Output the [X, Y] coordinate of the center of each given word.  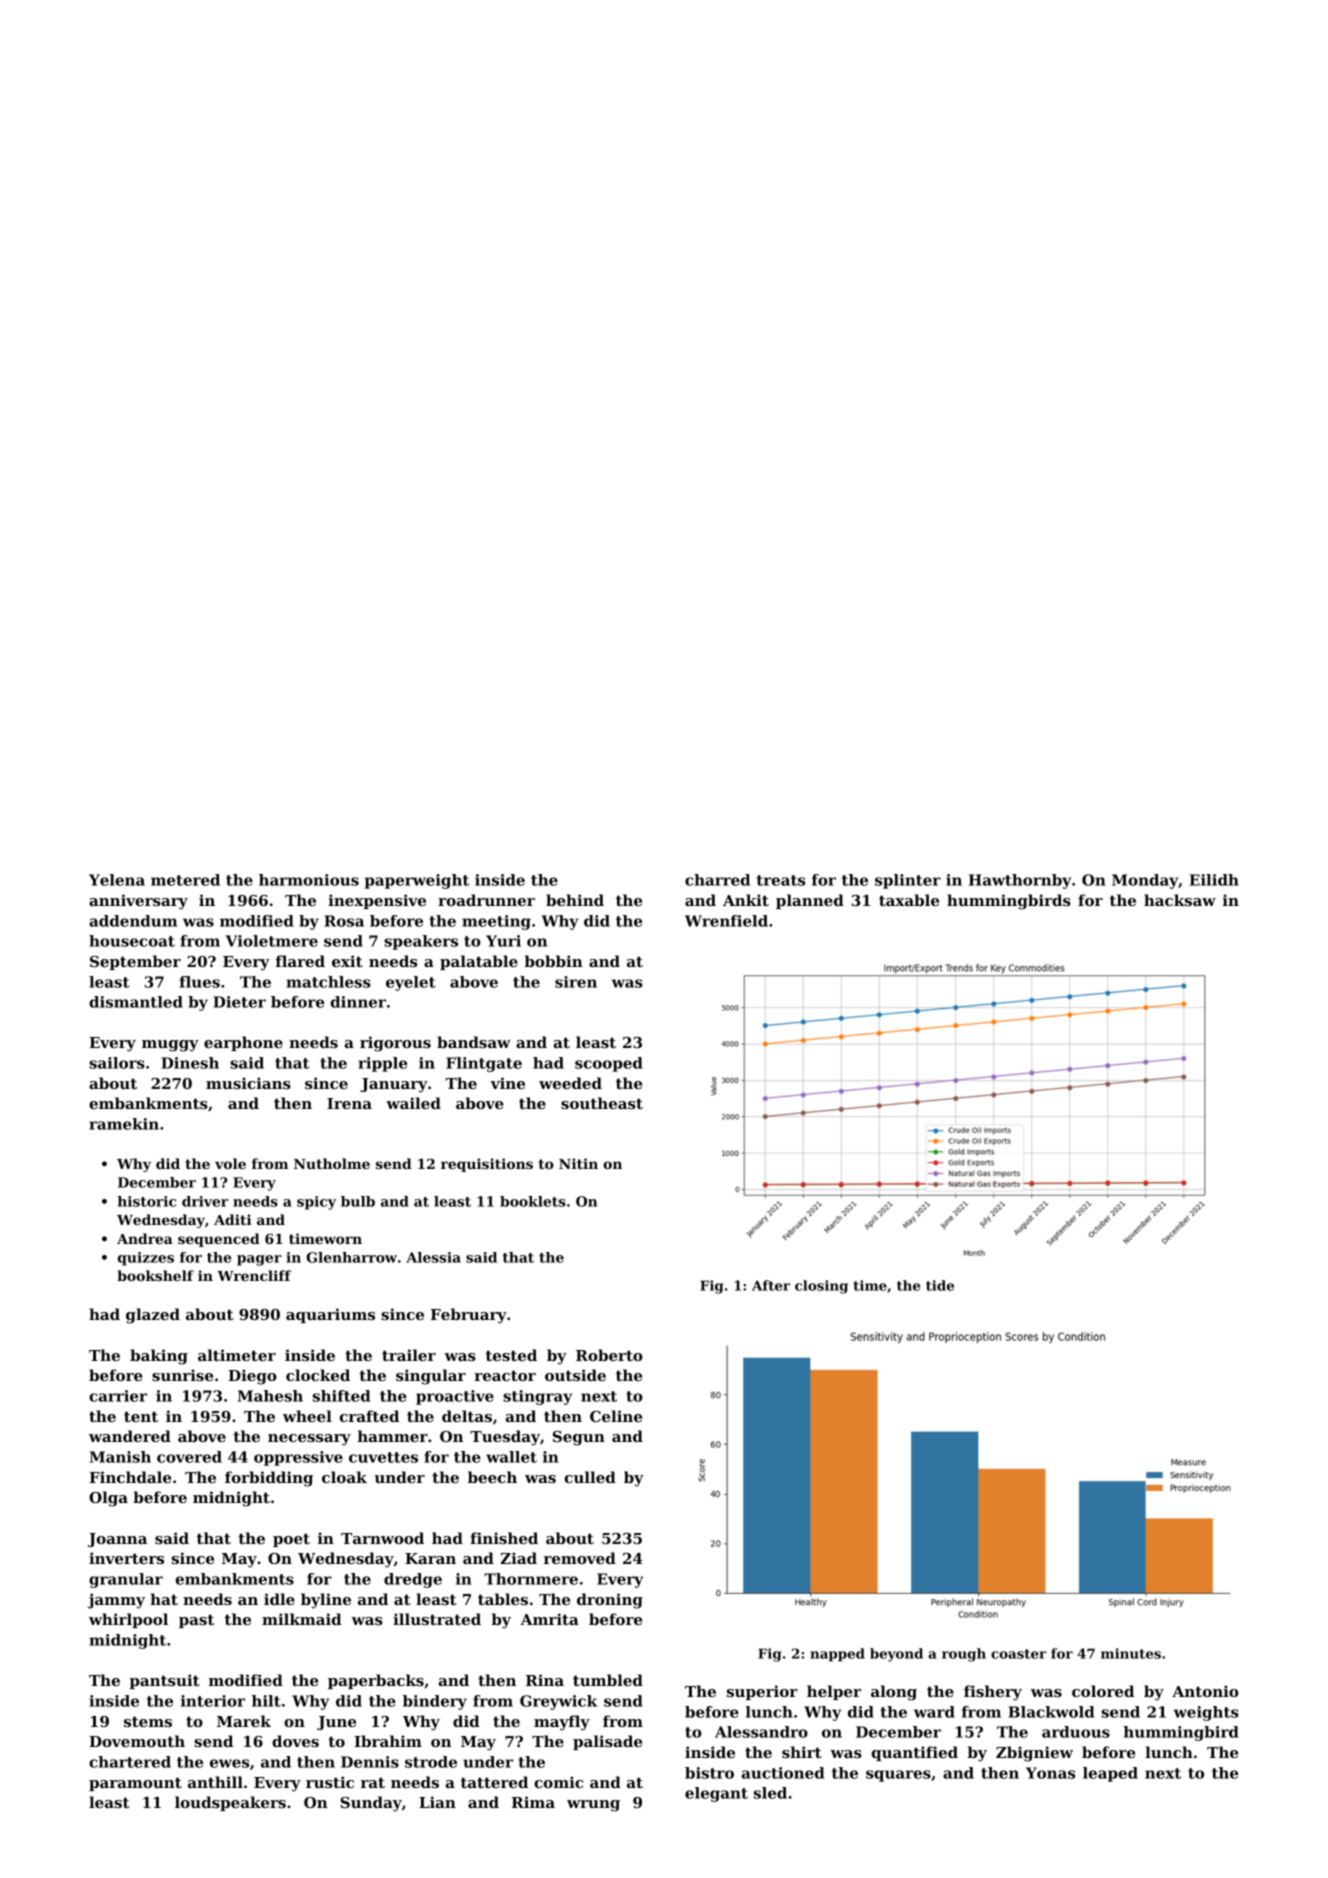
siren [576, 982]
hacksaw [1180, 900]
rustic [330, 1782]
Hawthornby [1020, 881]
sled [770, 1793]
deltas [467, 1416]
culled [590, 1477]
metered [185, 880]
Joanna [117, 1540]
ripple [382, 1064]
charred [717, 880]
